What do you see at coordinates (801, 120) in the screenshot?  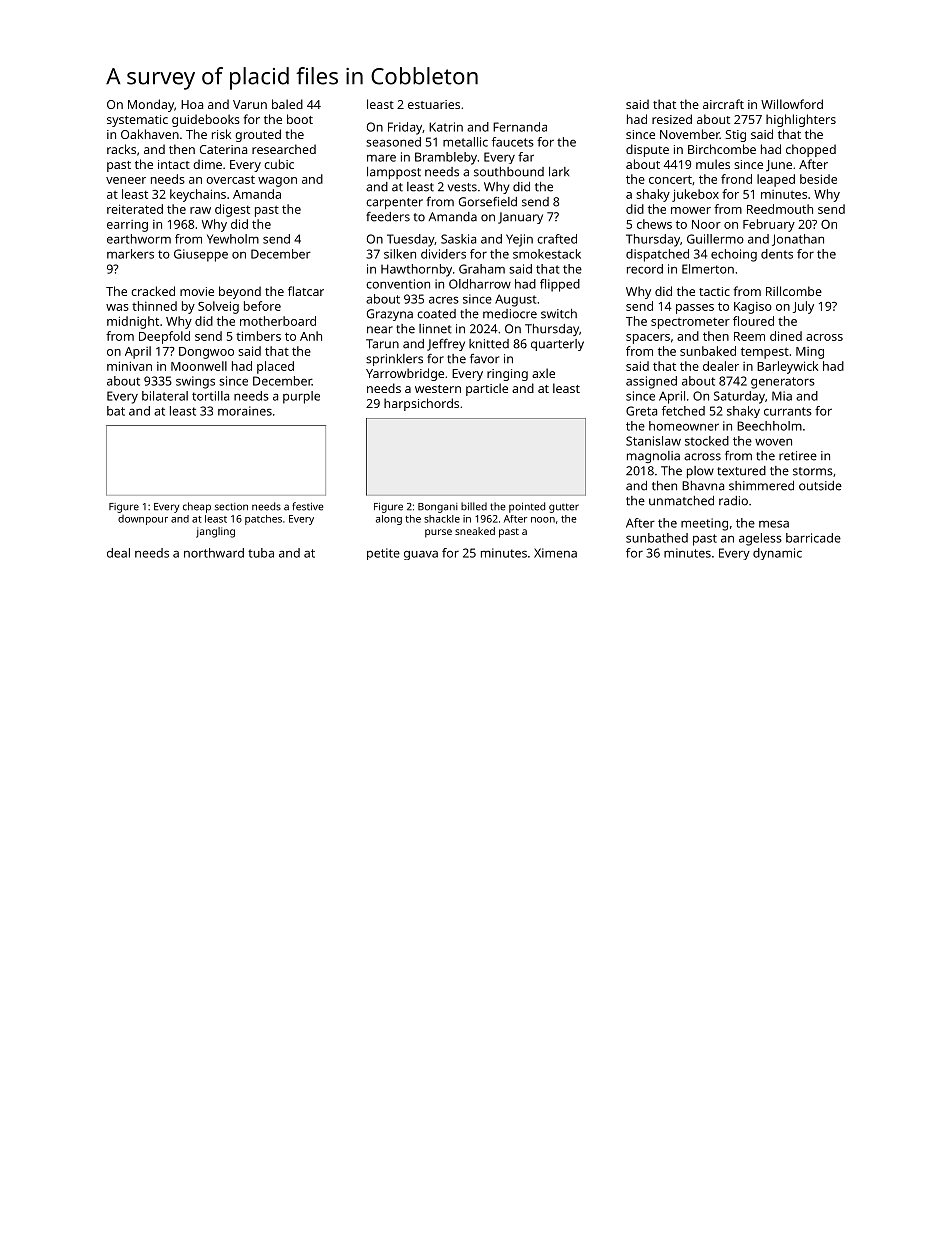 I see `highlighters` at bounding box center [801, 120].
